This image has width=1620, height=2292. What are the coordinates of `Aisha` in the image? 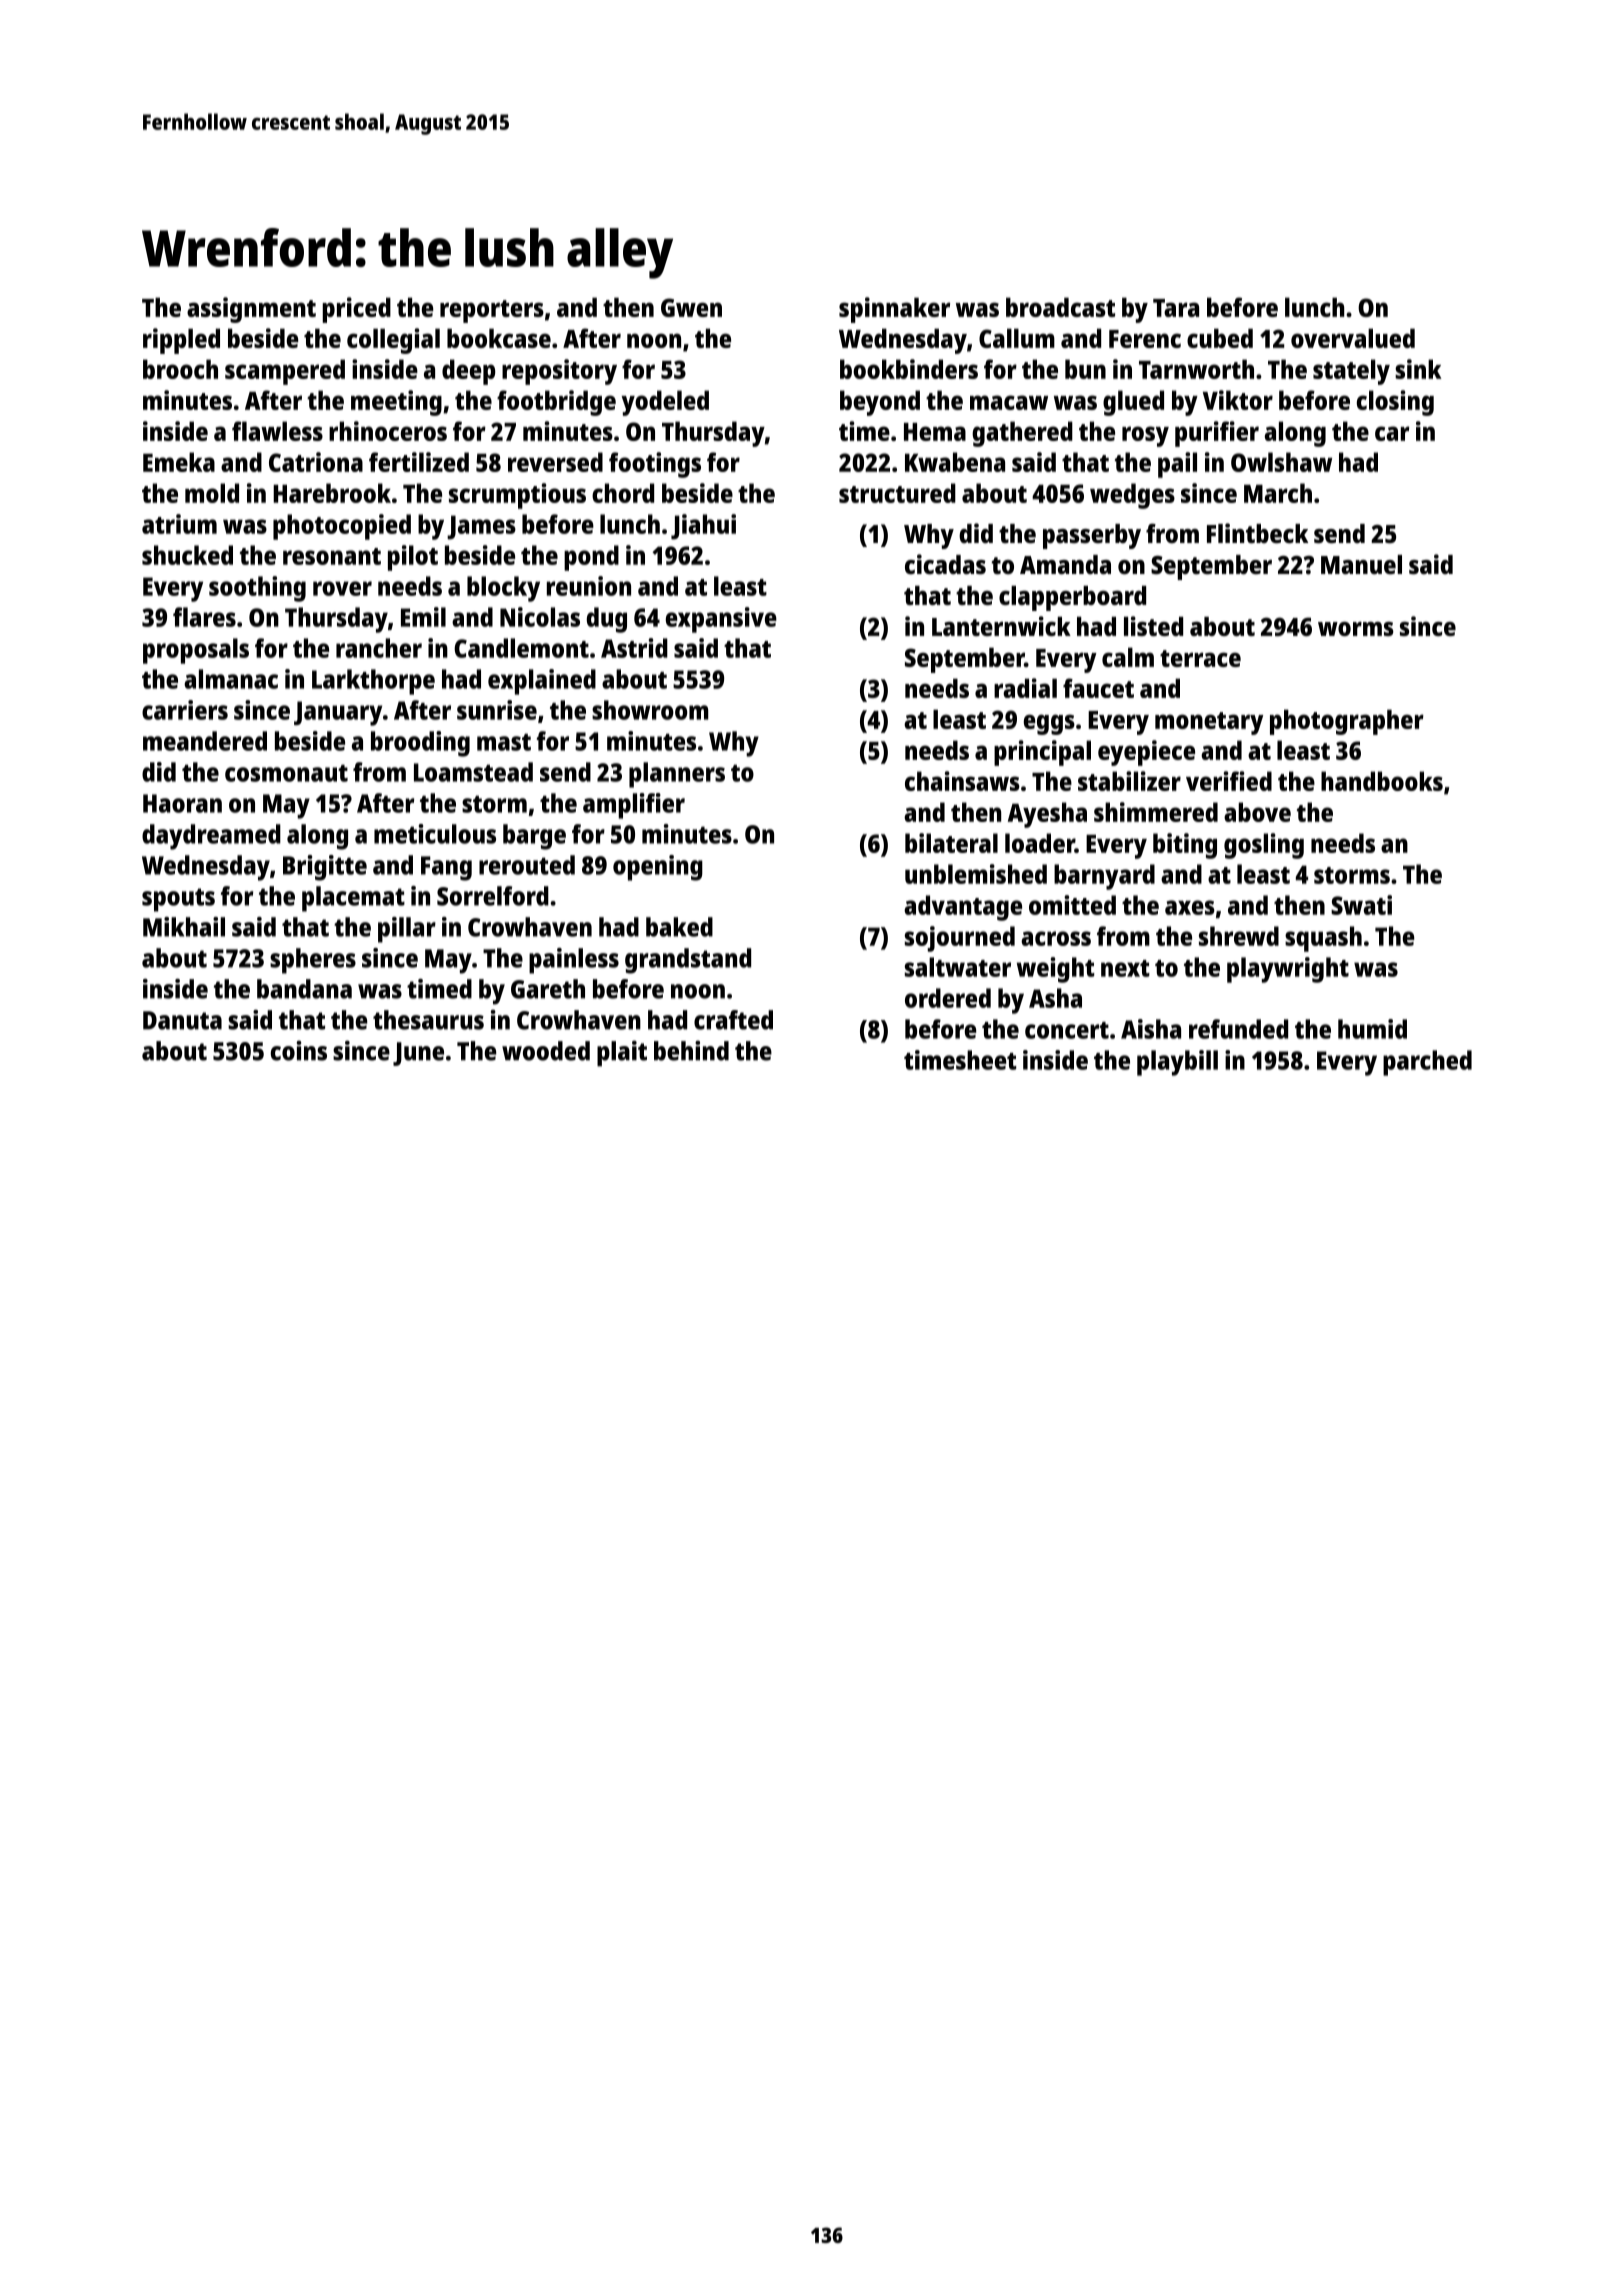 It's located at (1151, 1029).
